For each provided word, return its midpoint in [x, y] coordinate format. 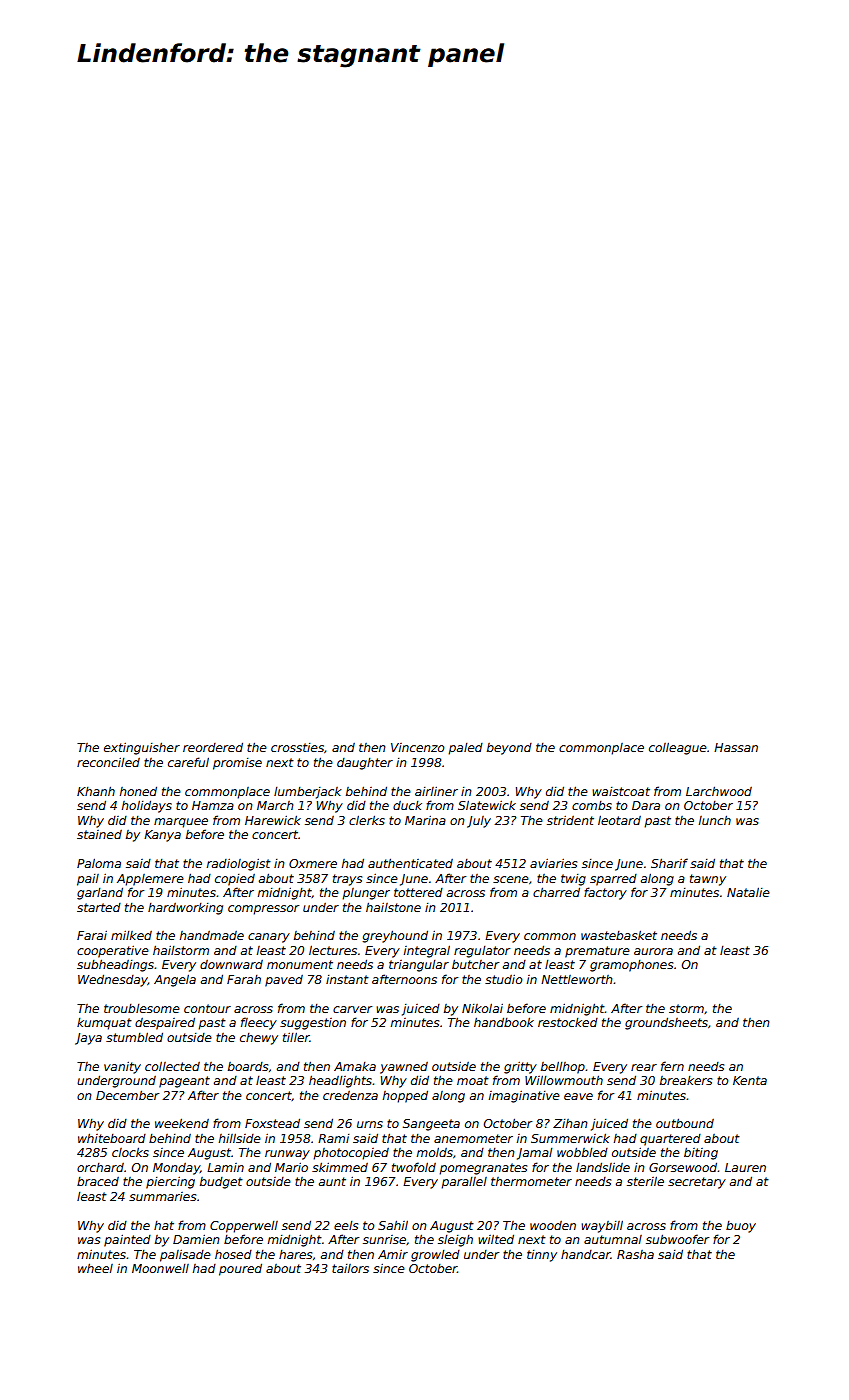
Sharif [669, 863]
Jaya [88, 1039]
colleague [678, 748]
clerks [367, 820]
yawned [404, 1068]
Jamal [534, 1154]
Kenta [750, 1080]
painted [127, 1240]
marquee [181, 823]
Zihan [570, 1123]
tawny [708, 880]
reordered [213, 747]
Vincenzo [418, 747]
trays [347, 880]
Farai [92, 935]
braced [98, 1181]
